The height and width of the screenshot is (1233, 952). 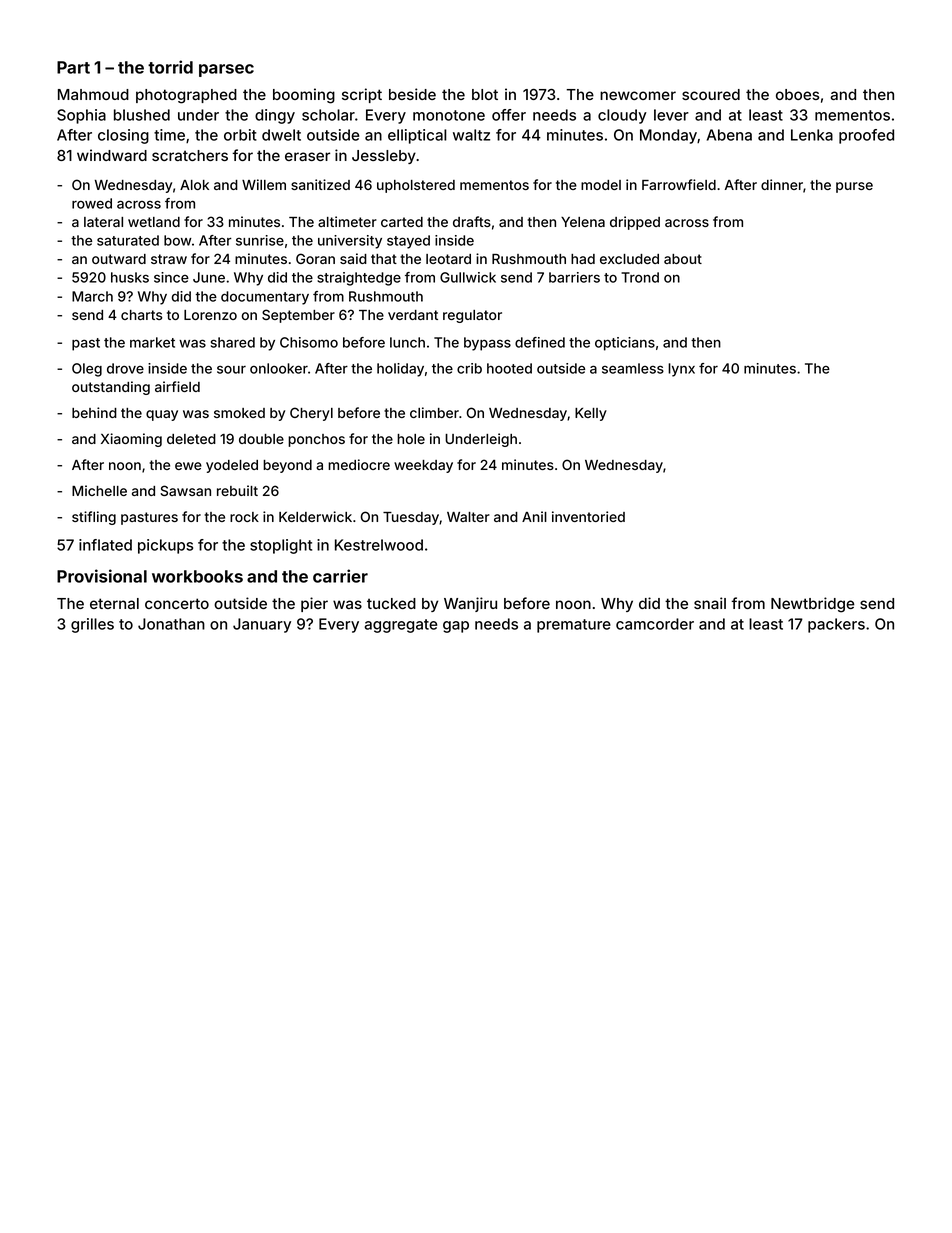 What do you see at coordinates (407, 342) in the screenshot?
I see `lunch` at bounding box center [407, 342].
